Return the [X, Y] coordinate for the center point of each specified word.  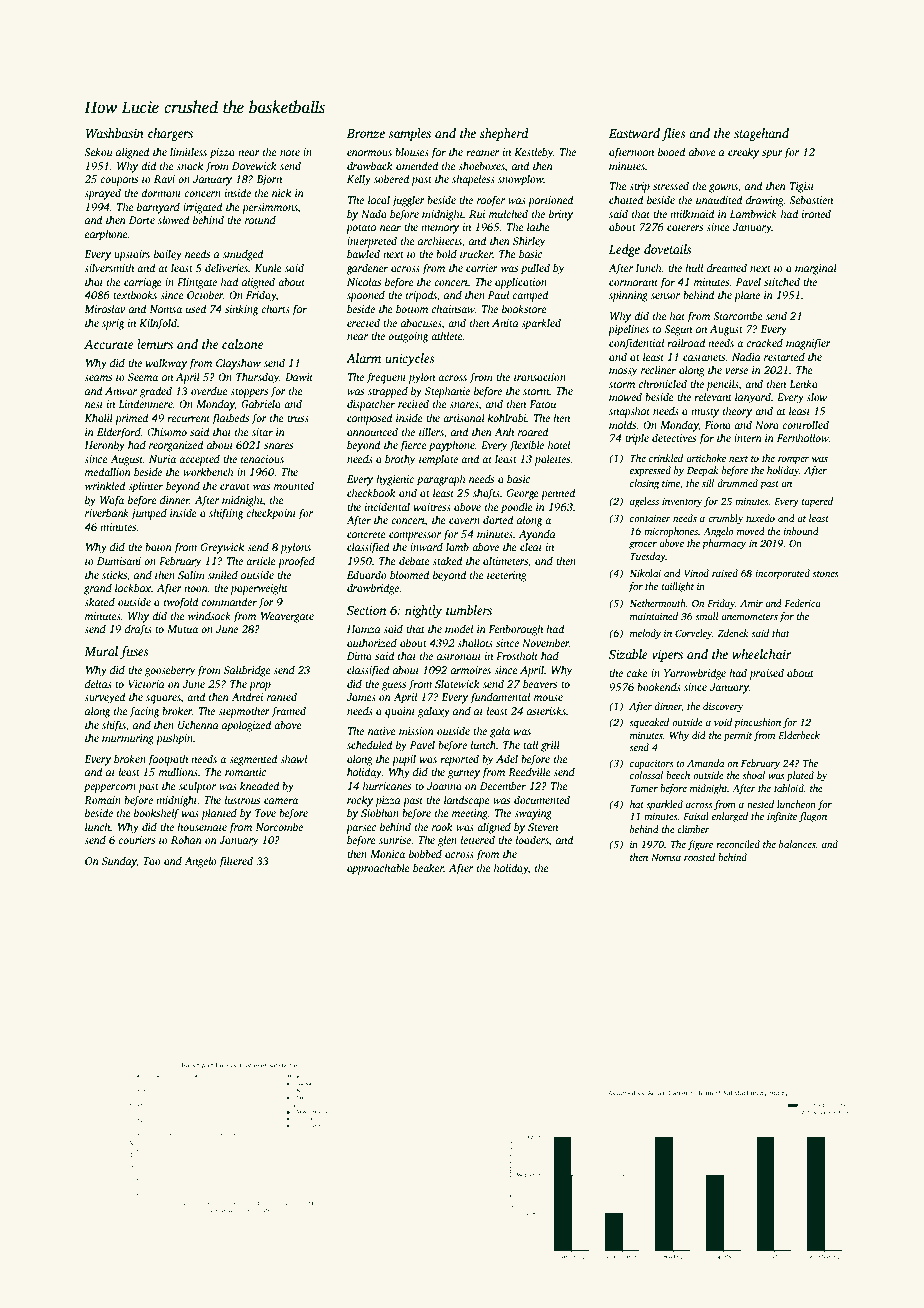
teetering [507, 576]
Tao [152, 861]
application [521, 283]
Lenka [803, 383]
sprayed [102, 194]
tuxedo [760, 518]
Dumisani [119, 561]
